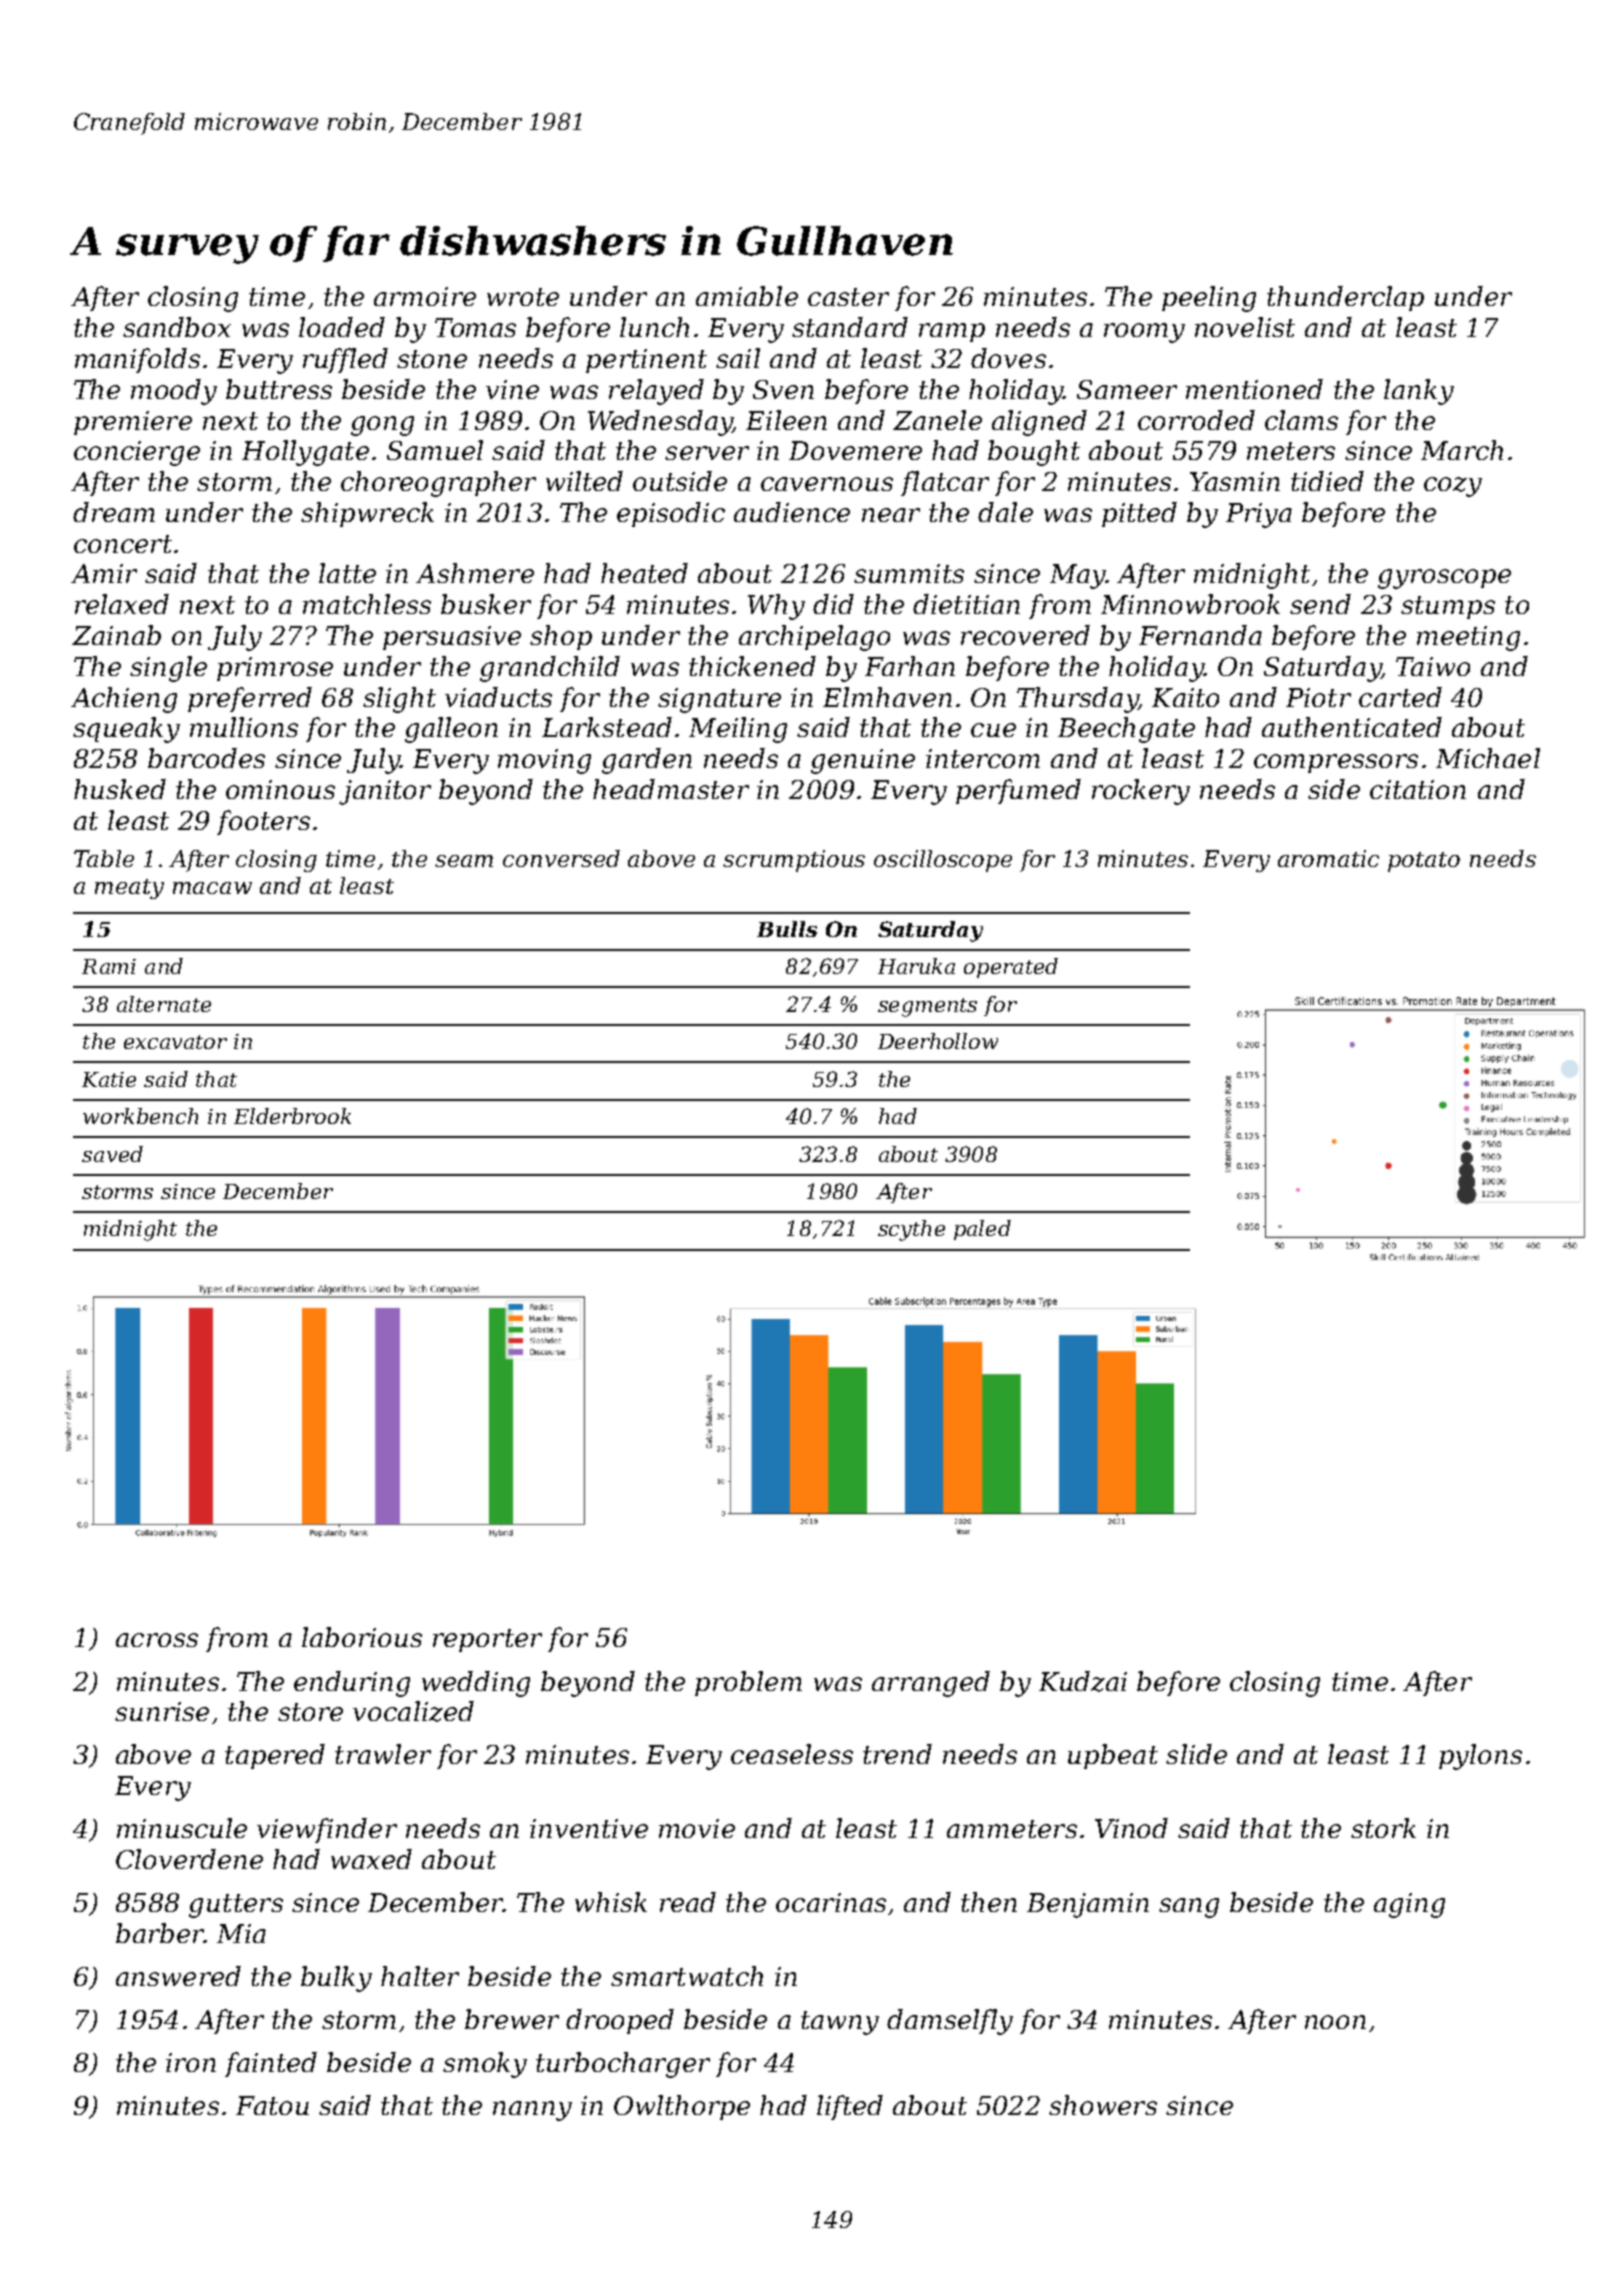 This screenshot has height=2292, width=1620. Describe the element at coordinates (292, 1116) in the screenshot. I see `Elderbrook` at that location.
